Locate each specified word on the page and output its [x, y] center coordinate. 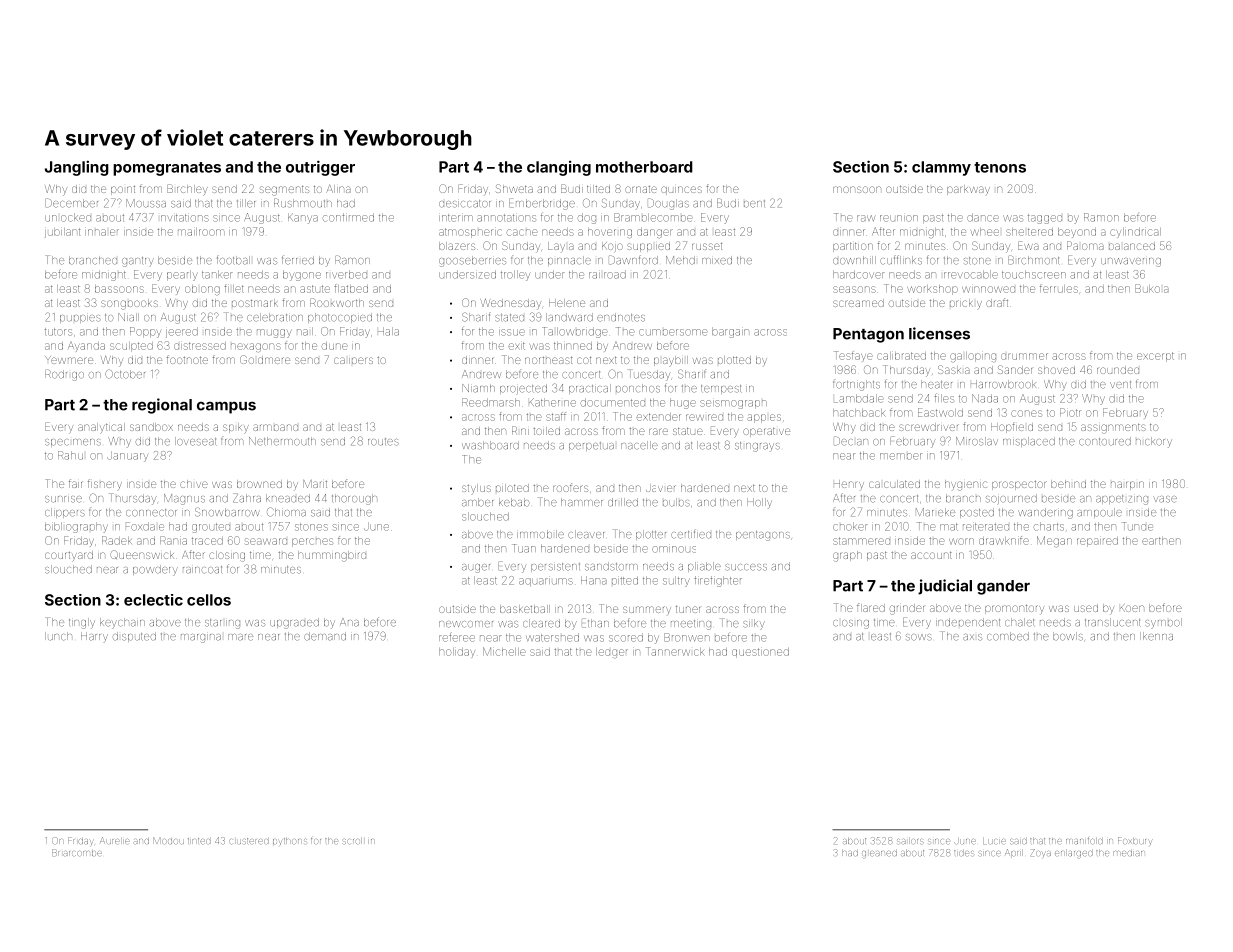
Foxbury [1134, 841]
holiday [457, 652]
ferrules [1059, 289]
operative [766, 432]
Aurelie [114, 840]
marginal [201, 638]
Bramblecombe [653, 217]
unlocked [68, 217]
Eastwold [940, 412]
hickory [1154, 442]
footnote [187, 359]
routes [383, 442]
